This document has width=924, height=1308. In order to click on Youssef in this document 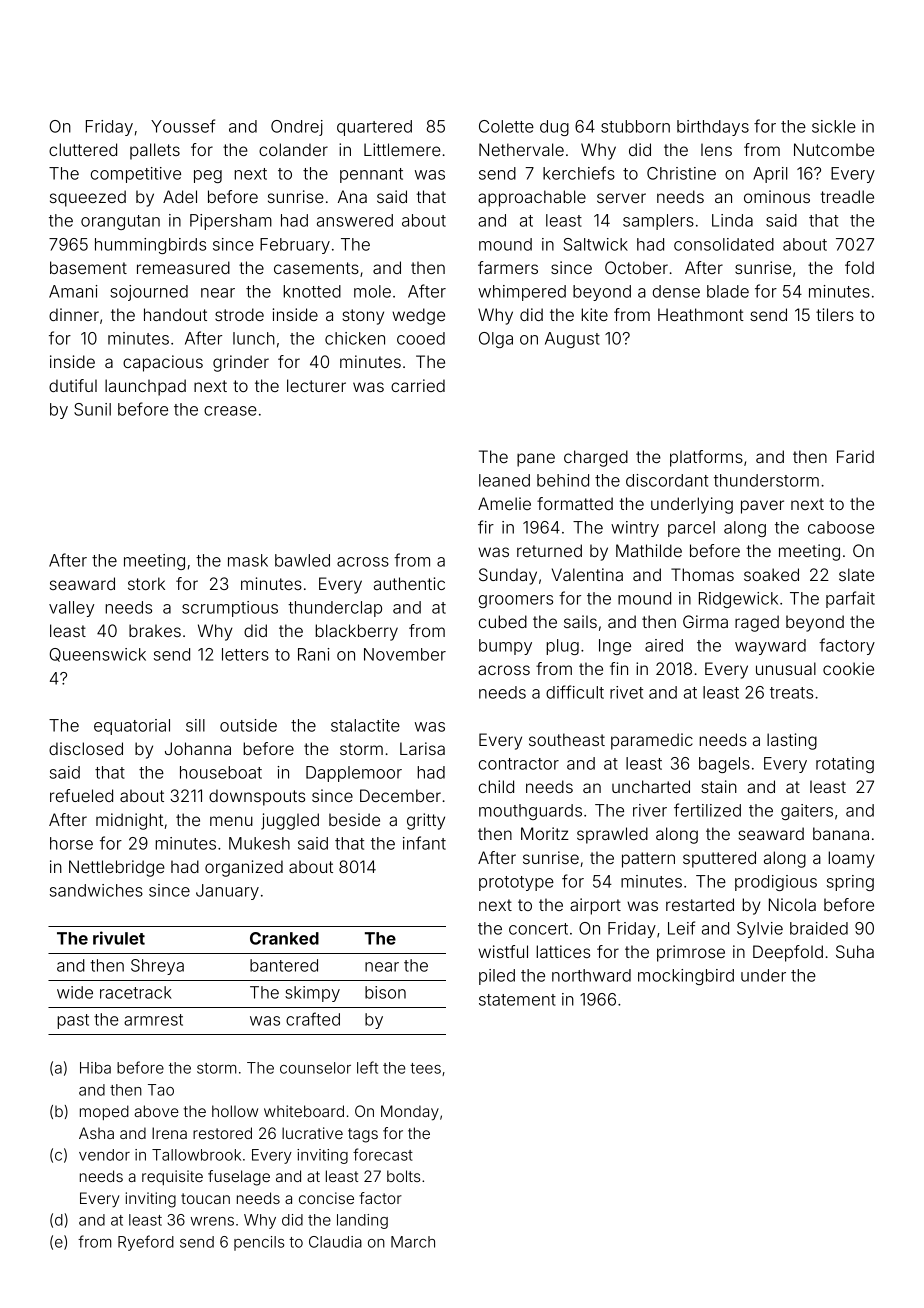, I will do `click(183, 126)`.
